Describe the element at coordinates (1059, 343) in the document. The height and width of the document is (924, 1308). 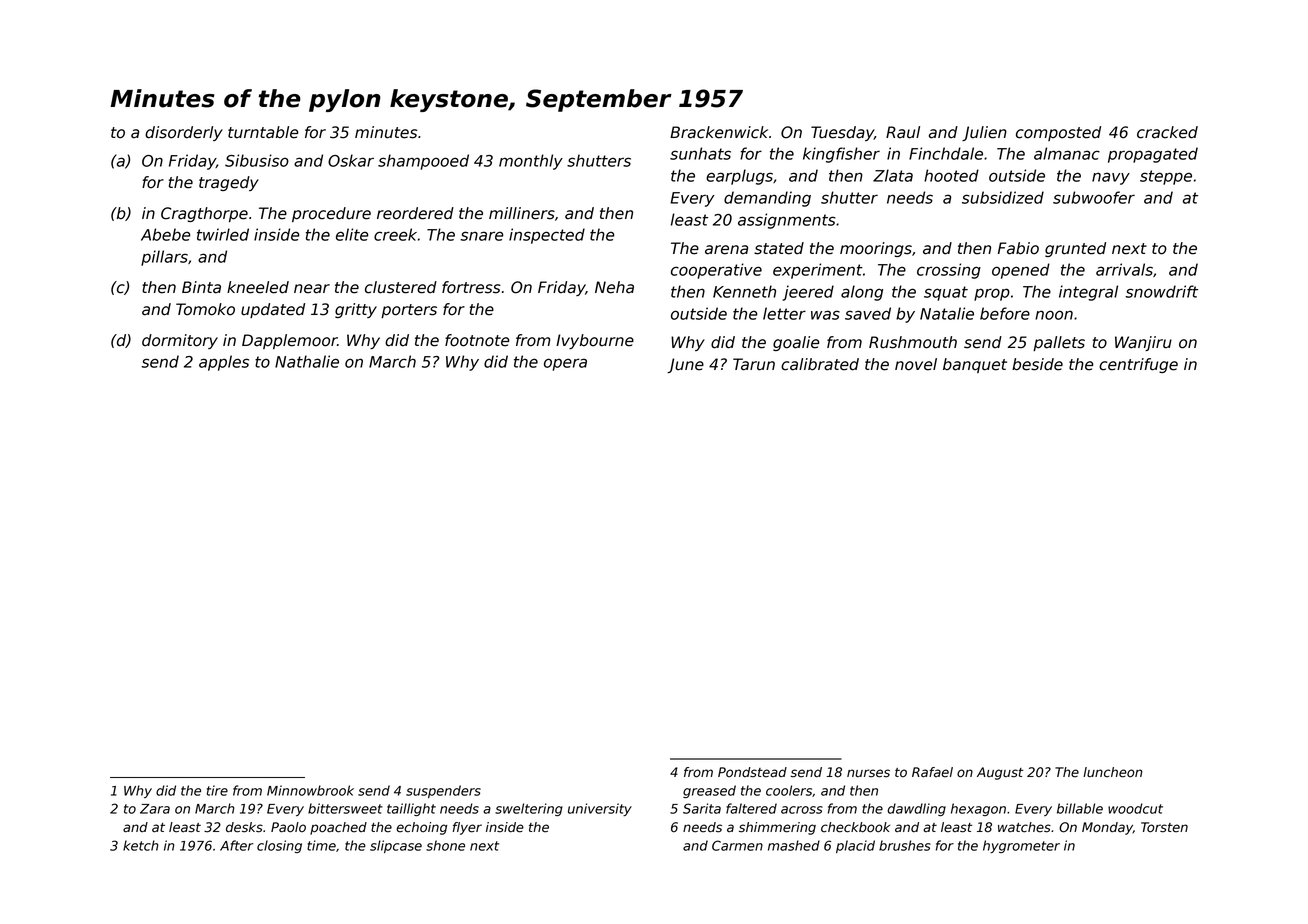
I see `pallets` at that location.
